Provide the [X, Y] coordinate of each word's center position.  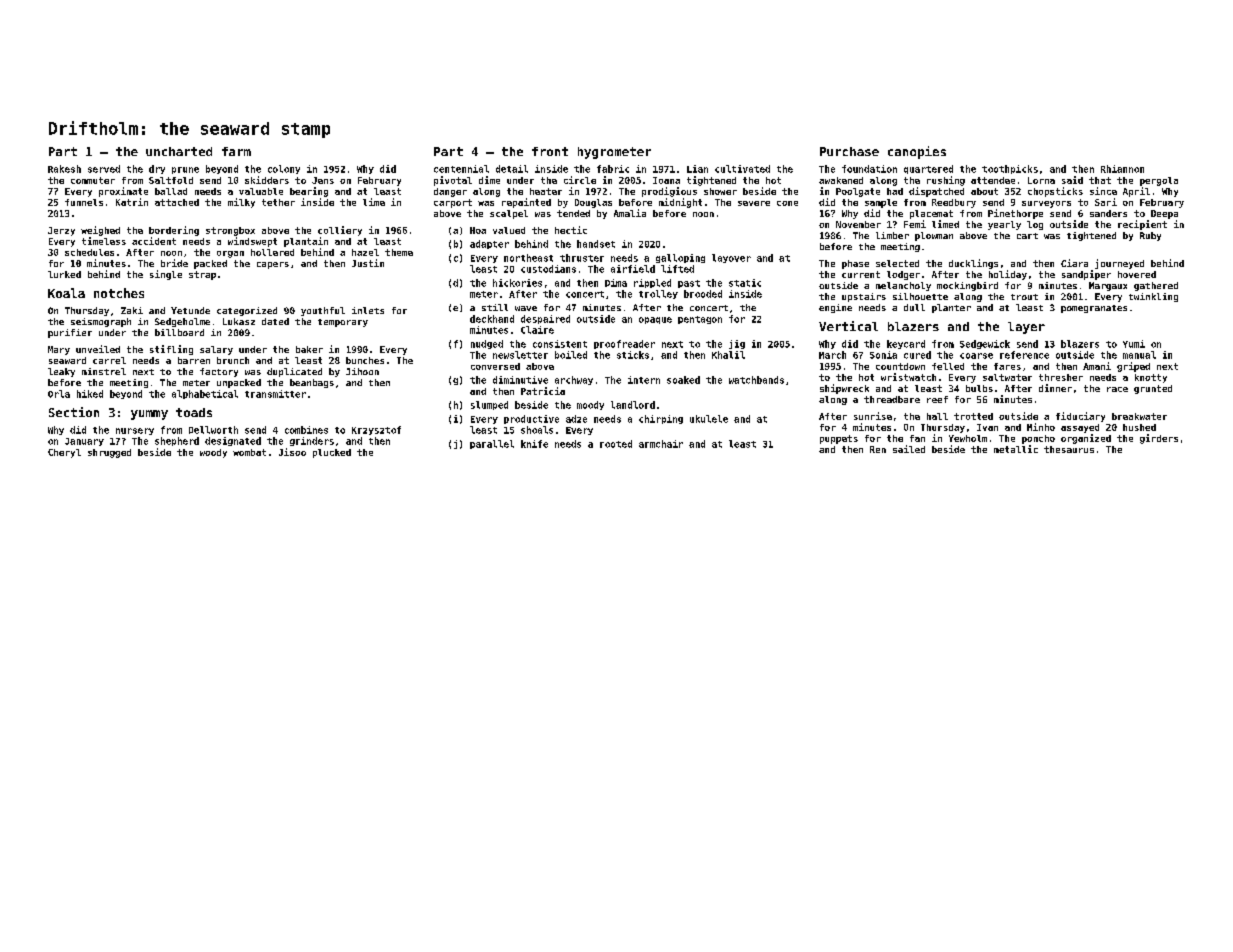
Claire [537, 330]
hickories [517, 283]
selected [897, 263]
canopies [917, 152]
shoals [537, 430]
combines [306, 430]
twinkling [1153, 297]
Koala [66, 293]
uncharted [179, 151]
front [550, 151]
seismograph [101, 322]
